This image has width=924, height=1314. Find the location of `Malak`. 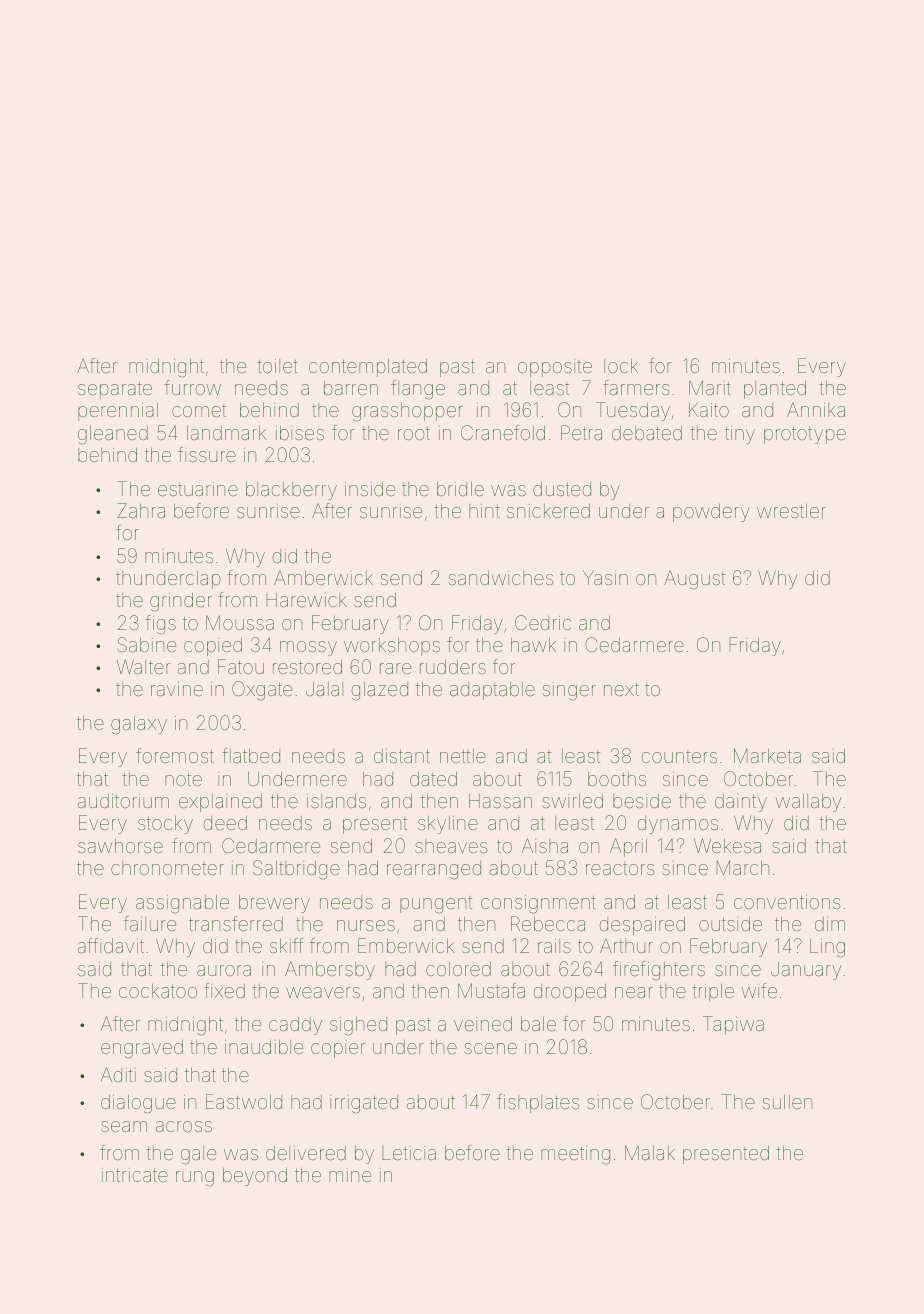

Malak is located at coordinates (650, 1152).
